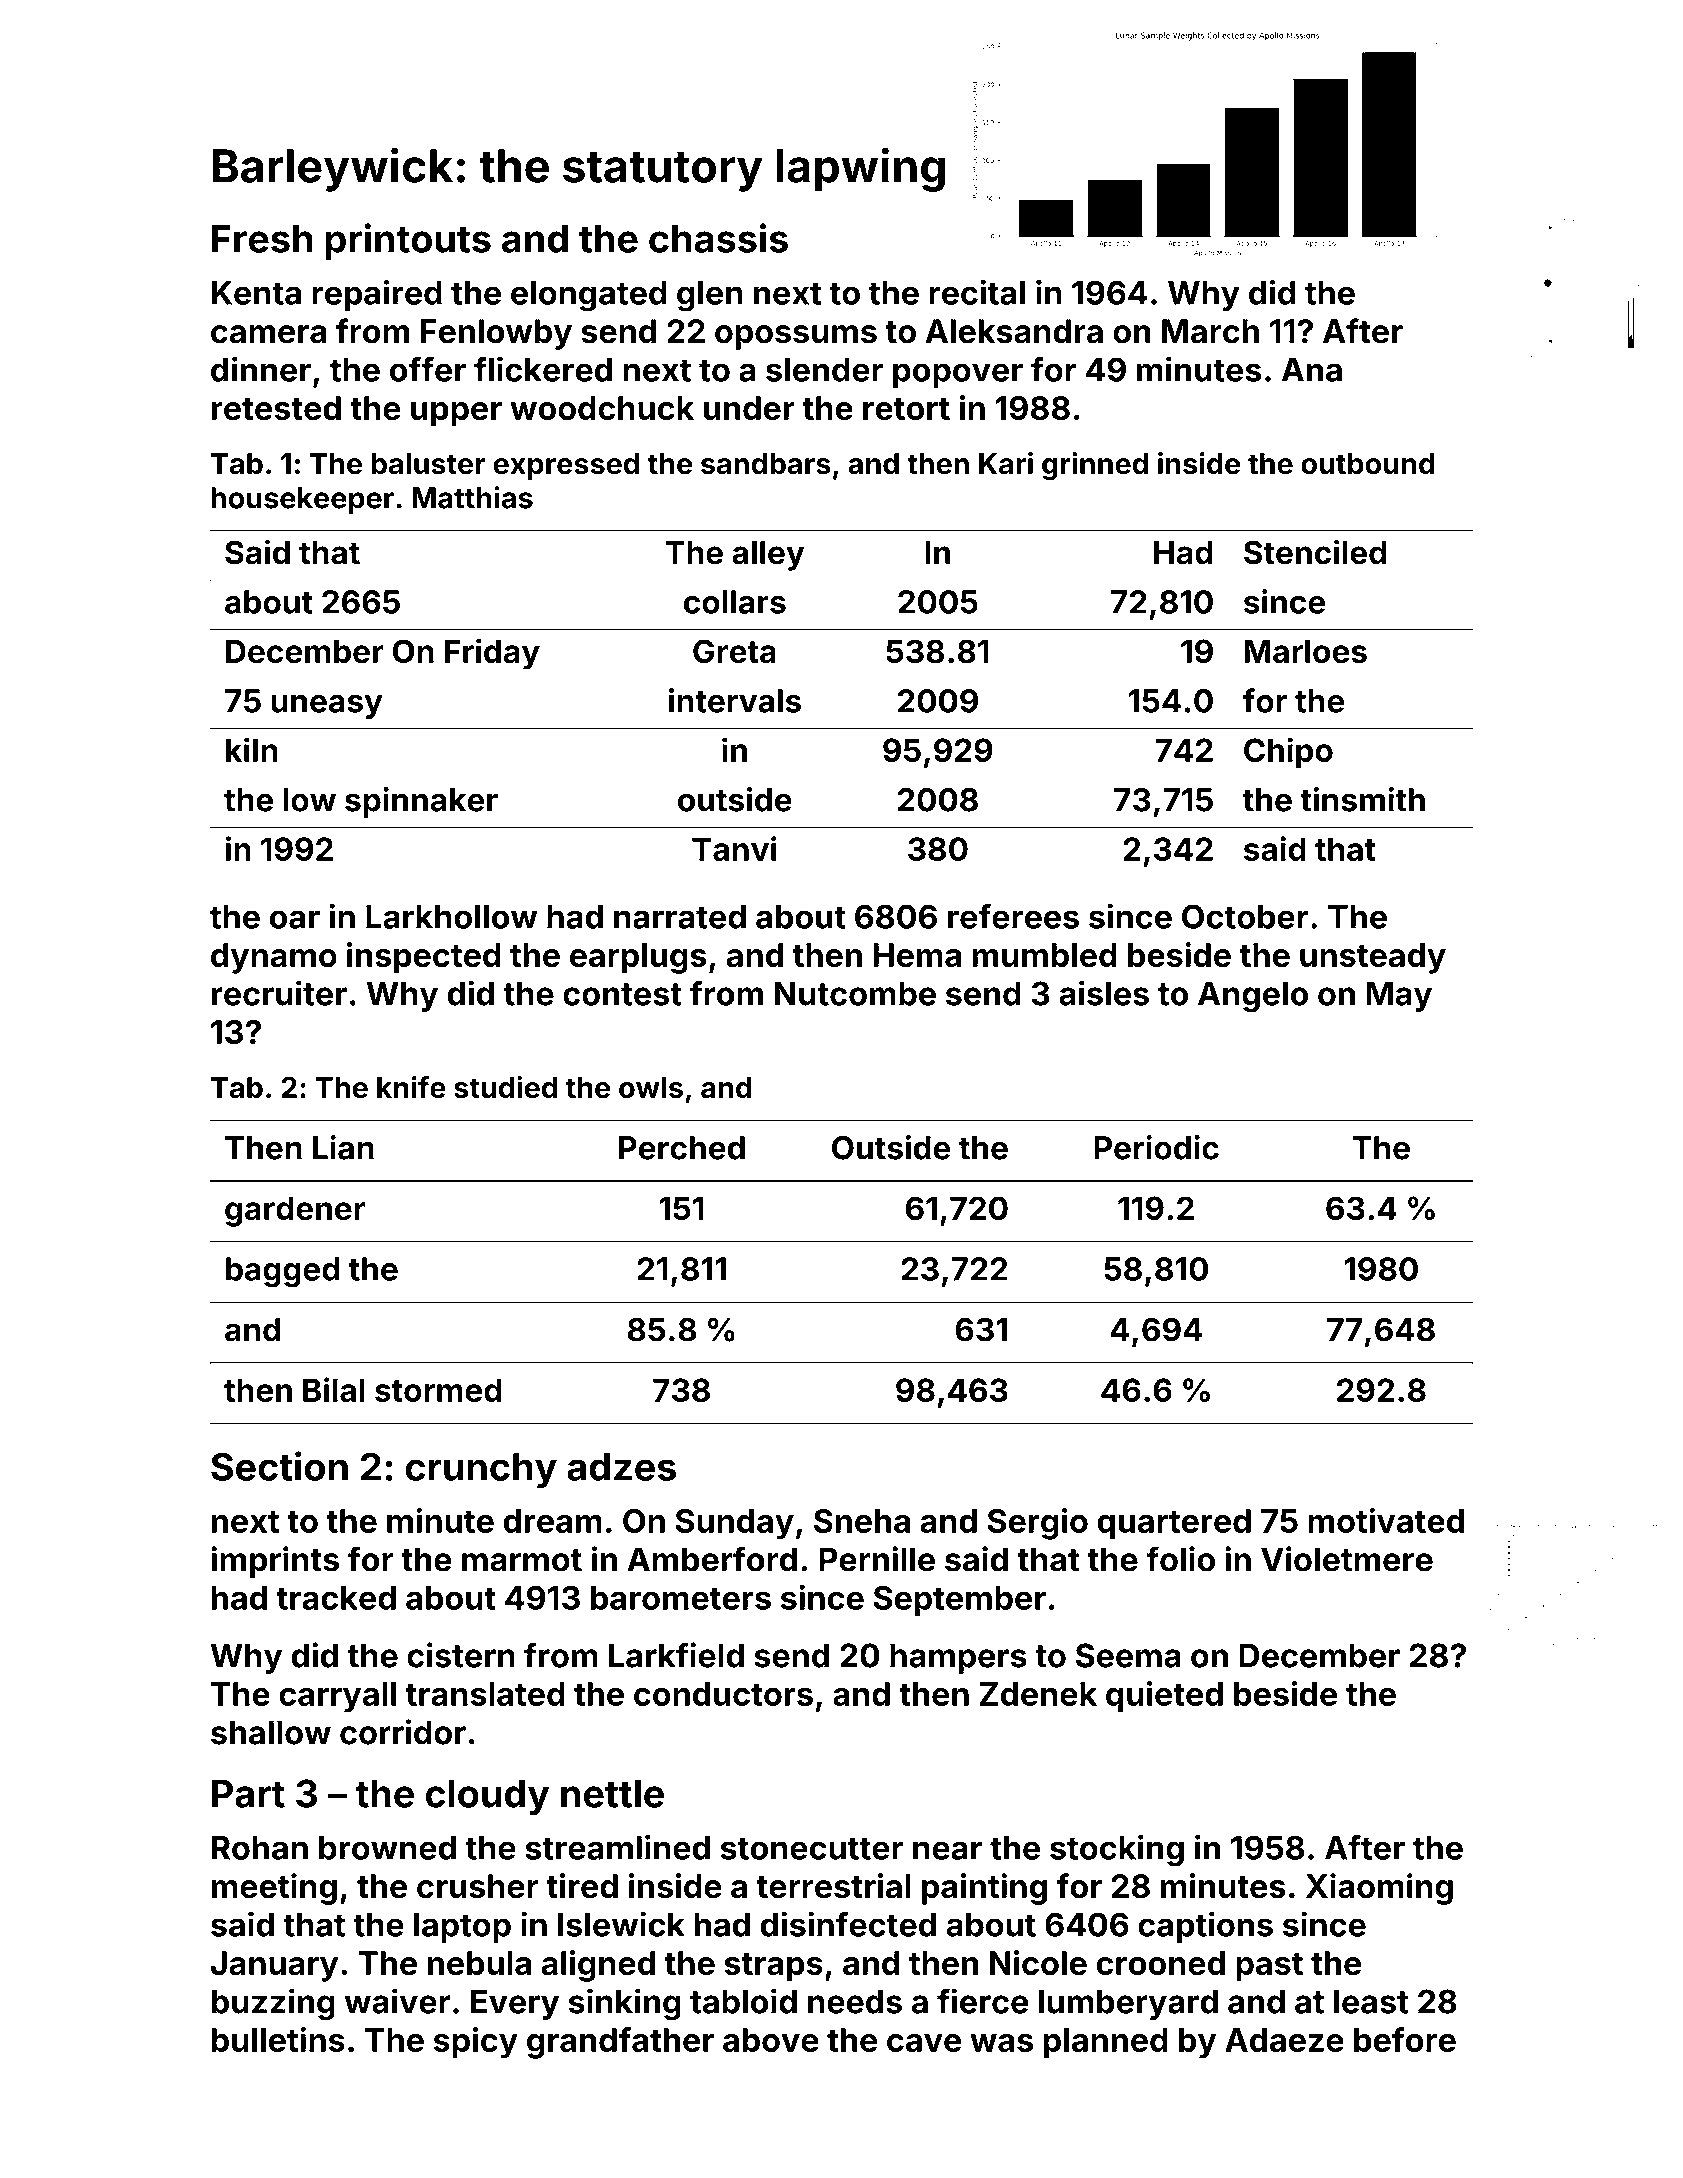 This screenshot has height=2178, width=1683. I want to click on bulletins, so click(278, 2039).
